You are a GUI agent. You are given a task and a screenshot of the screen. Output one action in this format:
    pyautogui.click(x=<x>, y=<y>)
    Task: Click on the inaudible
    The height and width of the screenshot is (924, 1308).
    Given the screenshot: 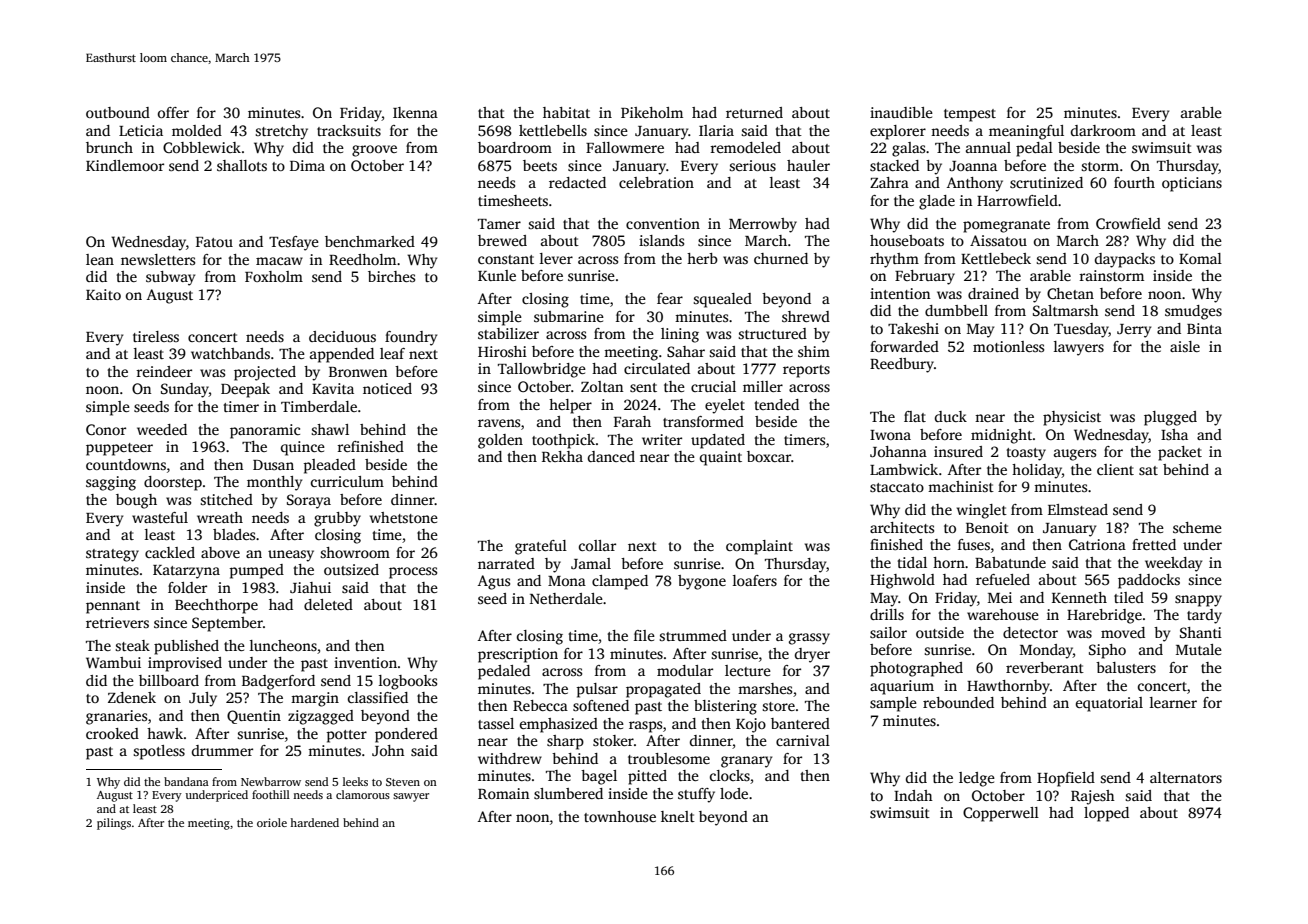 What is the action you would take?
    pyautogui.click(x=901, y=112)
